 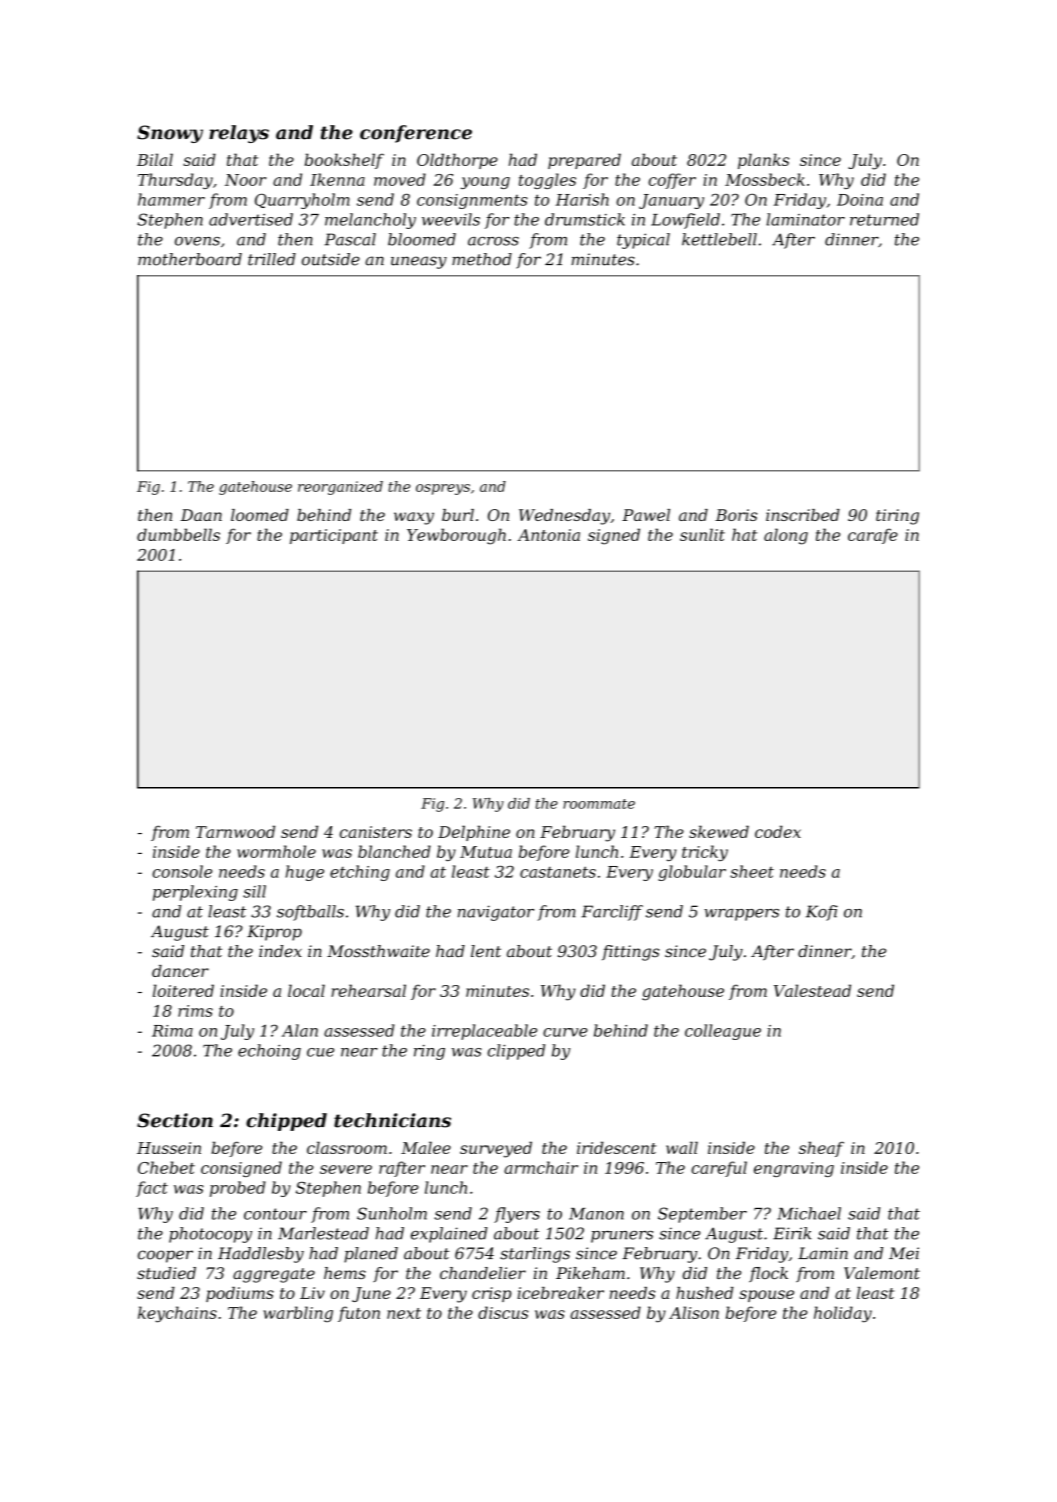 What do you see at coordinates (345, 1273) in the image?
I see `hems` at bounding box center [345, 1273].
